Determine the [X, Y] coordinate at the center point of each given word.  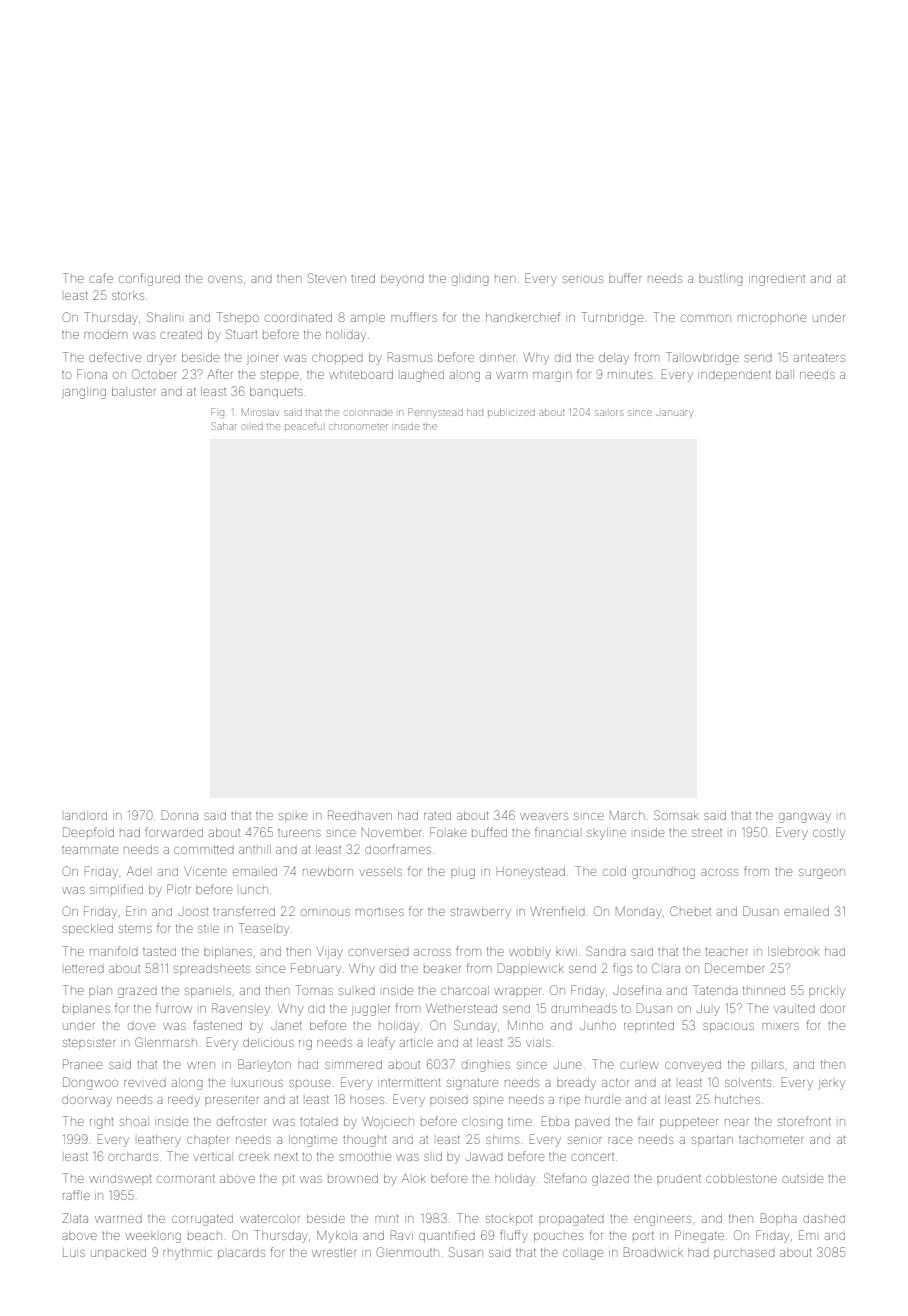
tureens [299, 833]
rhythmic [187, 1254]
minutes [630, 375]
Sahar [224, 426]
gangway [805, 818]
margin [552, 377]
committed [204, 850]
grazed [137, 993]
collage [583, 1255]
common [706, 318]
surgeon [822, 874]
